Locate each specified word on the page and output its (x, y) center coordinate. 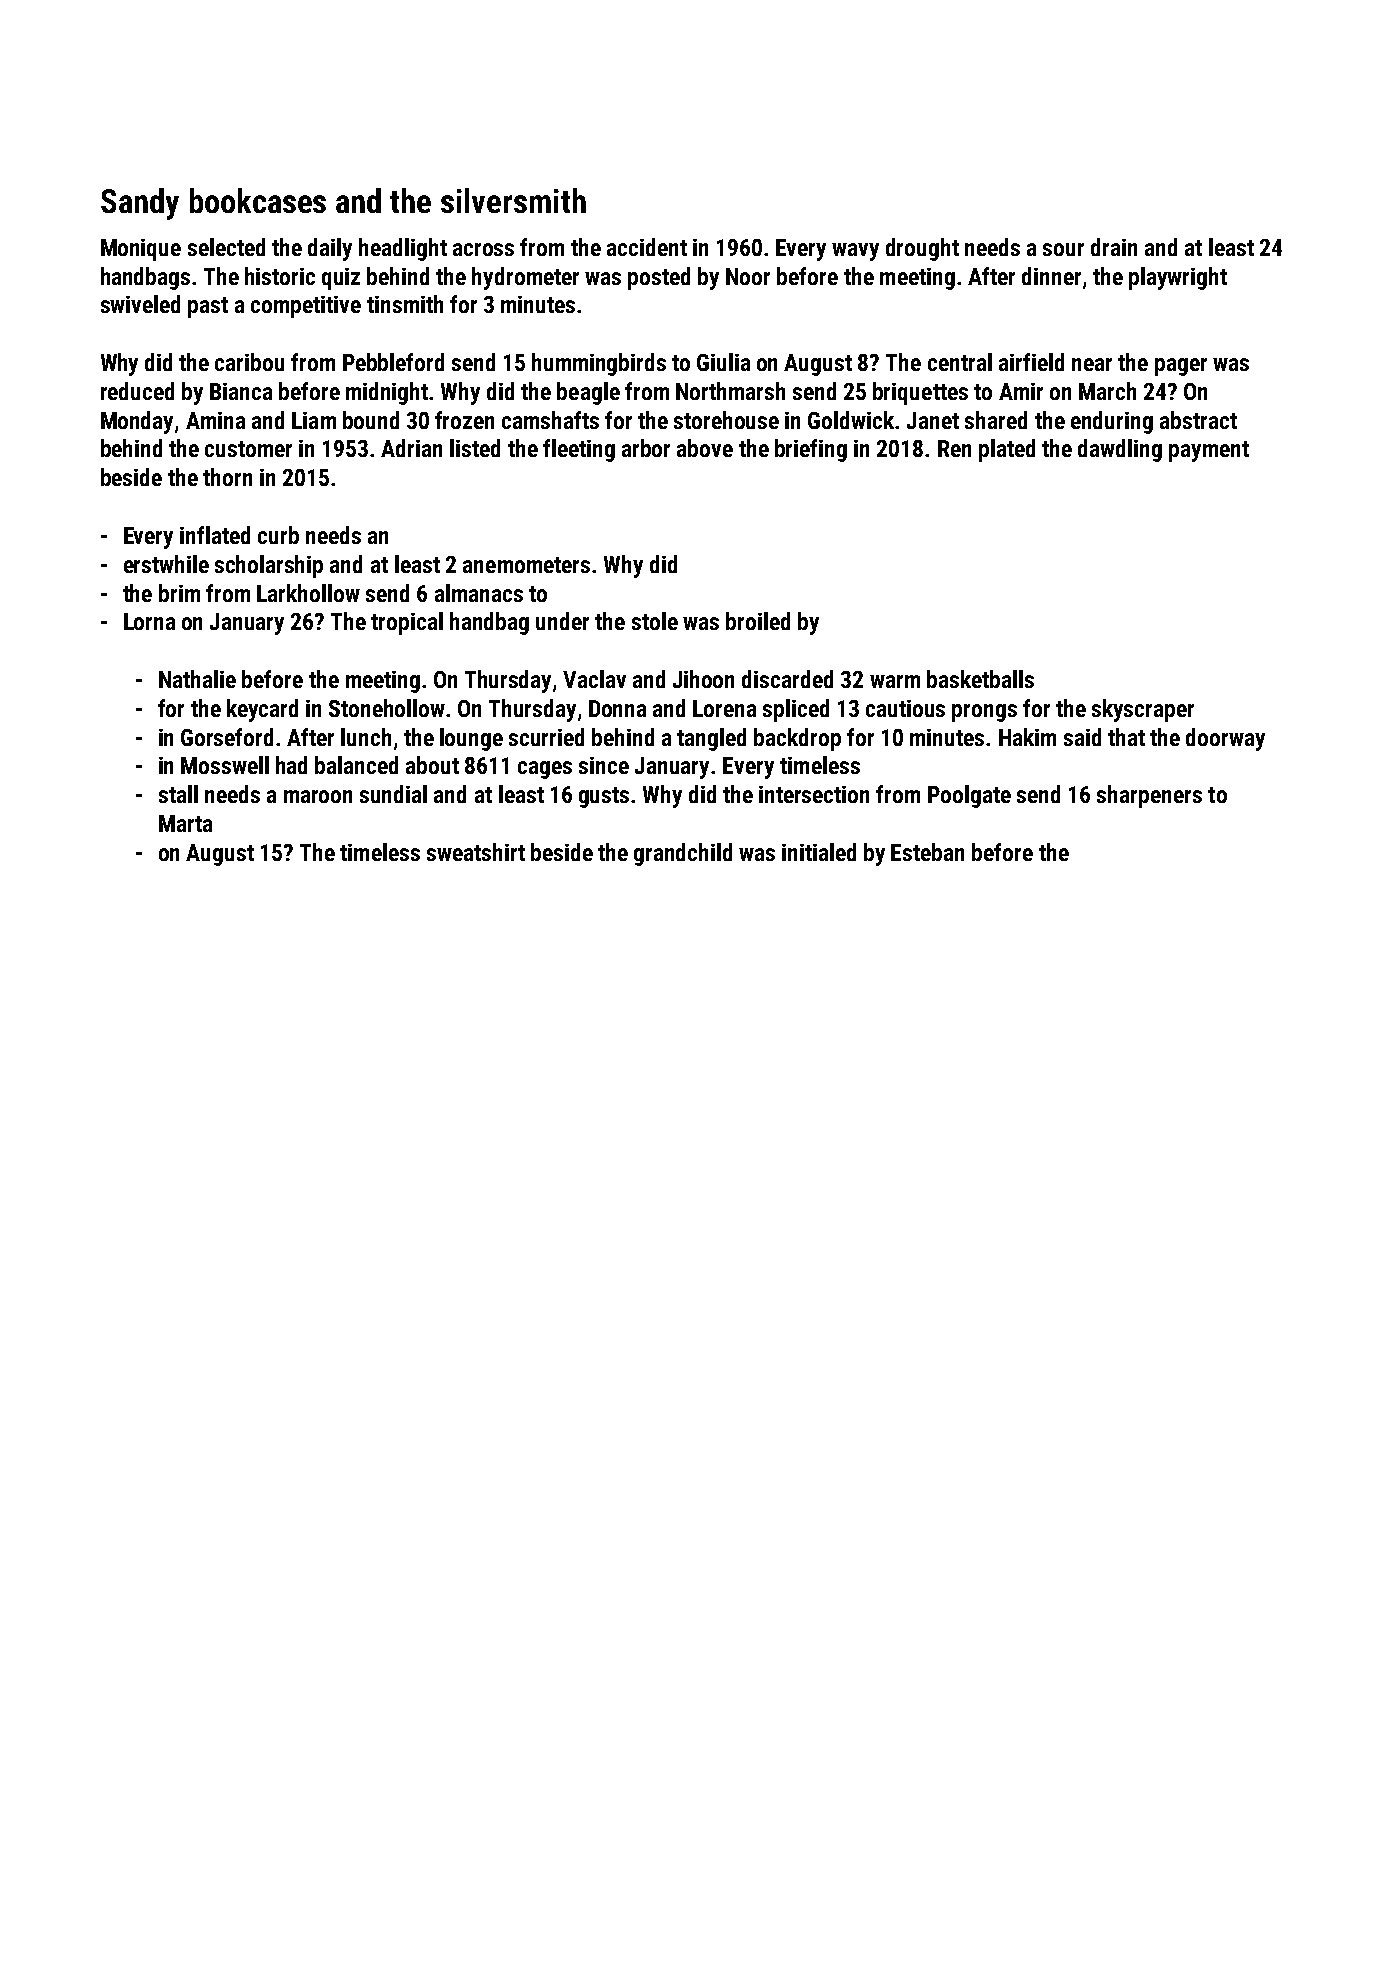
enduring (1112, 422)
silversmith (513, 200)
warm (895, 681)
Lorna (149, 621)
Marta (185, 823)
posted (659, 278)
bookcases (258, 200)
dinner (1051, 276)
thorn (227, 477)
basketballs (980, 679)
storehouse (726, 420)
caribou (249, 362)
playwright (1178, 278)
